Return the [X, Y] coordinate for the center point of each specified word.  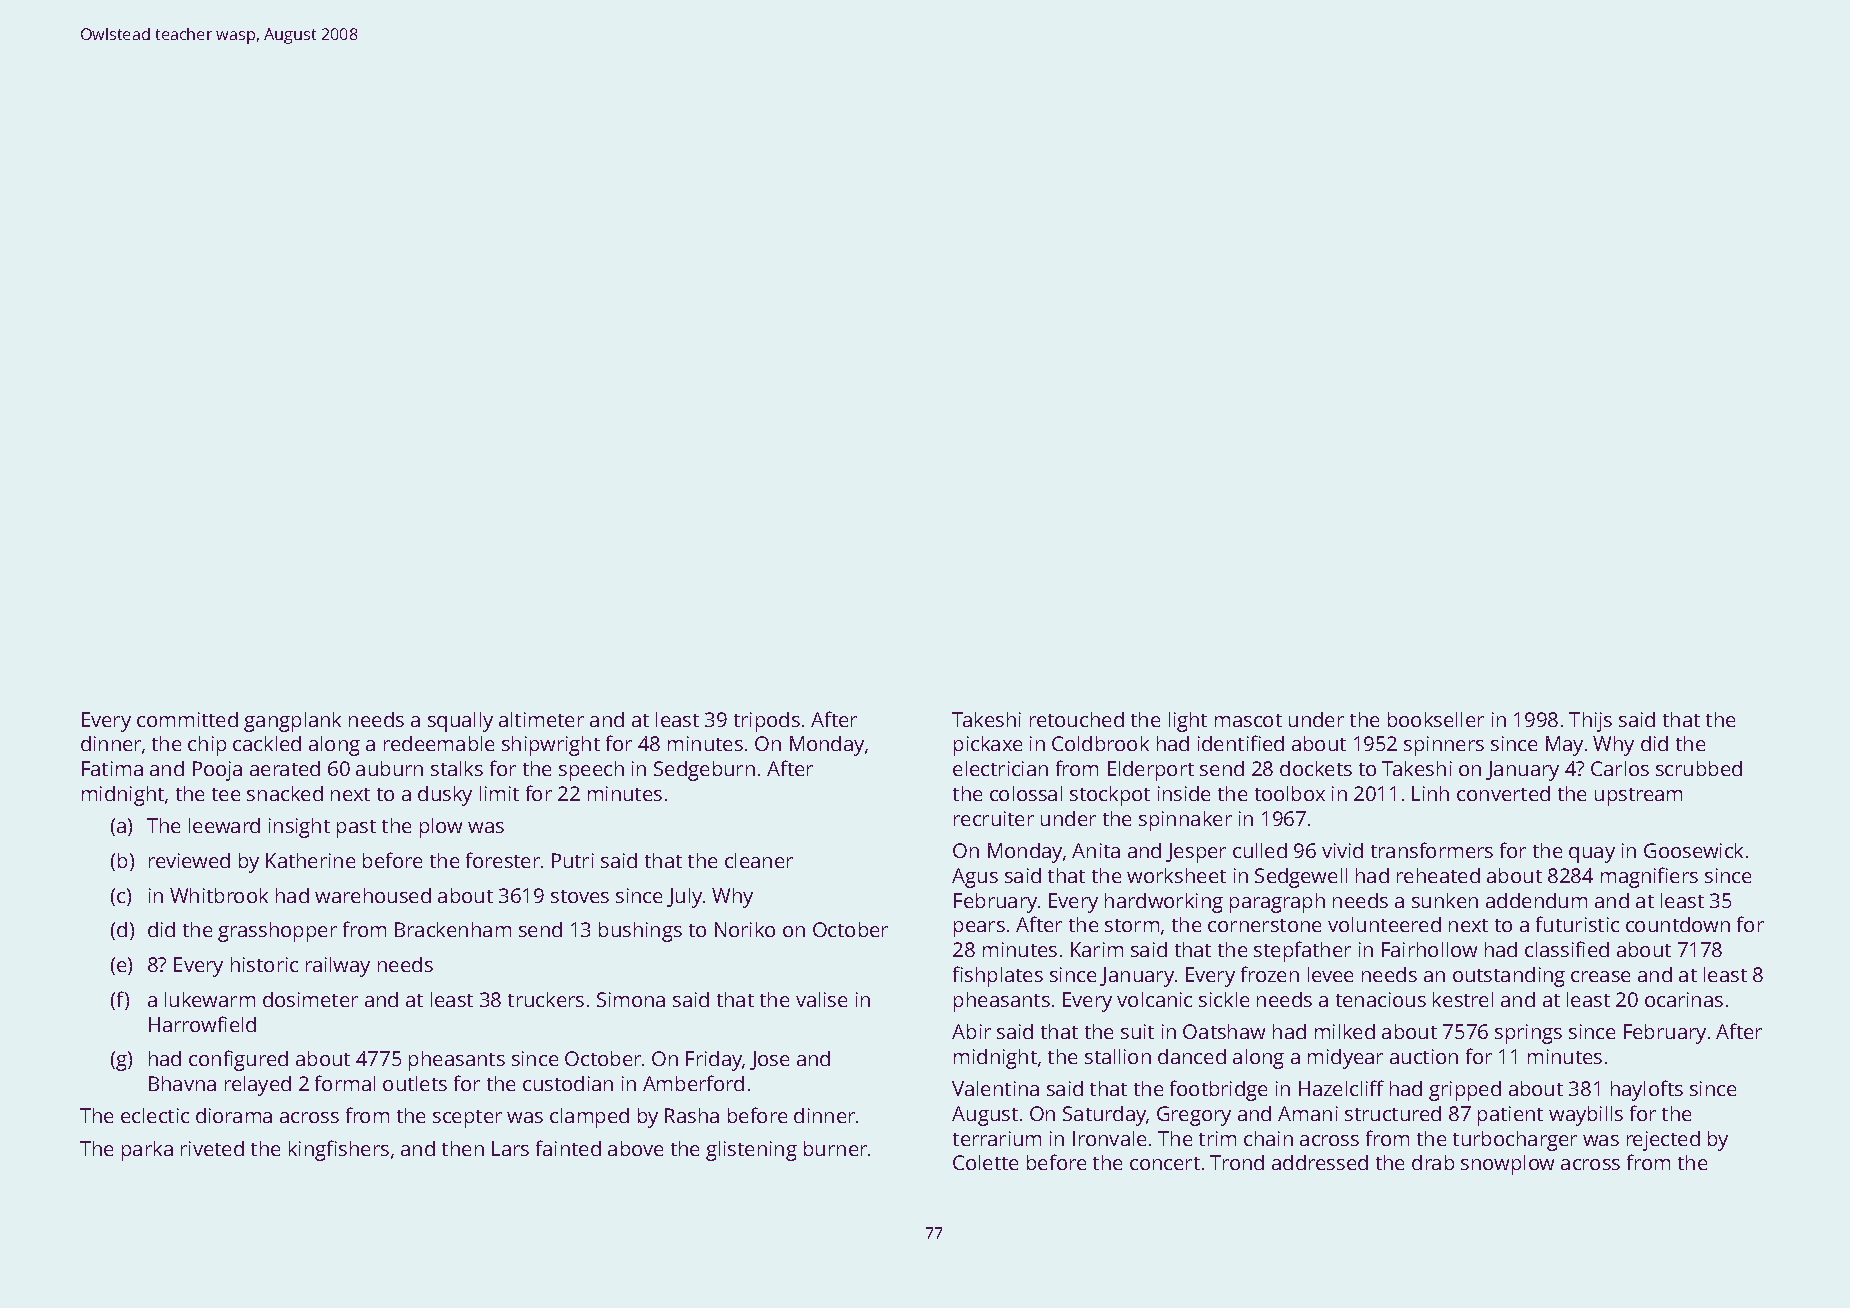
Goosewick [1693, 850]
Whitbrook [219, 895]
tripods [767, 722]
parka [147, 1151]
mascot [1248, 720]
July [684, 898]
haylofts [1647, 1090]
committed [187, 719]
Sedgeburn [704, 771]
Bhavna [182, 1083]
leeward [224, 825]
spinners [1444, 746]
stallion [1118, 1056]
